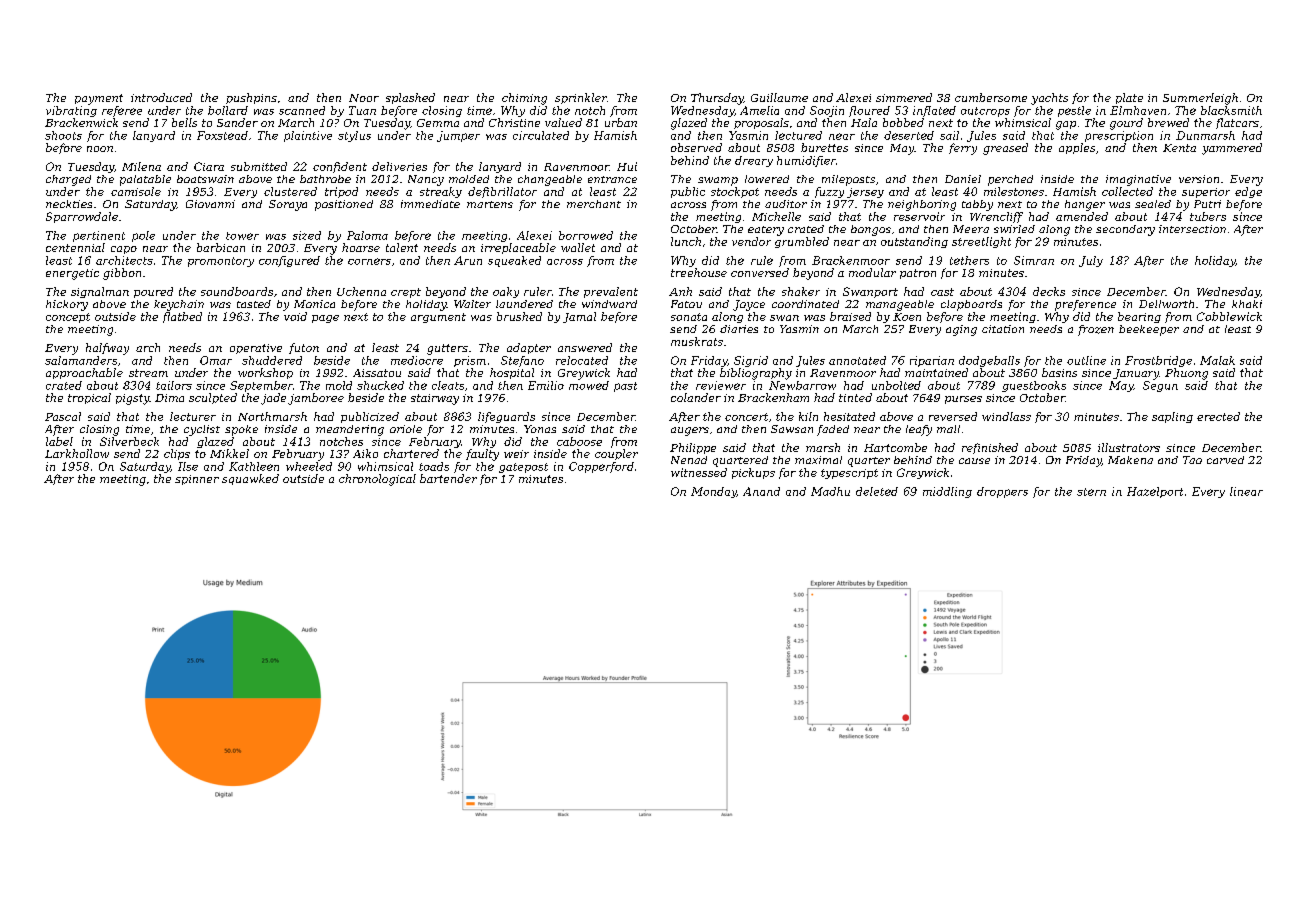  I want to click on annotated, so click(857, 360).
